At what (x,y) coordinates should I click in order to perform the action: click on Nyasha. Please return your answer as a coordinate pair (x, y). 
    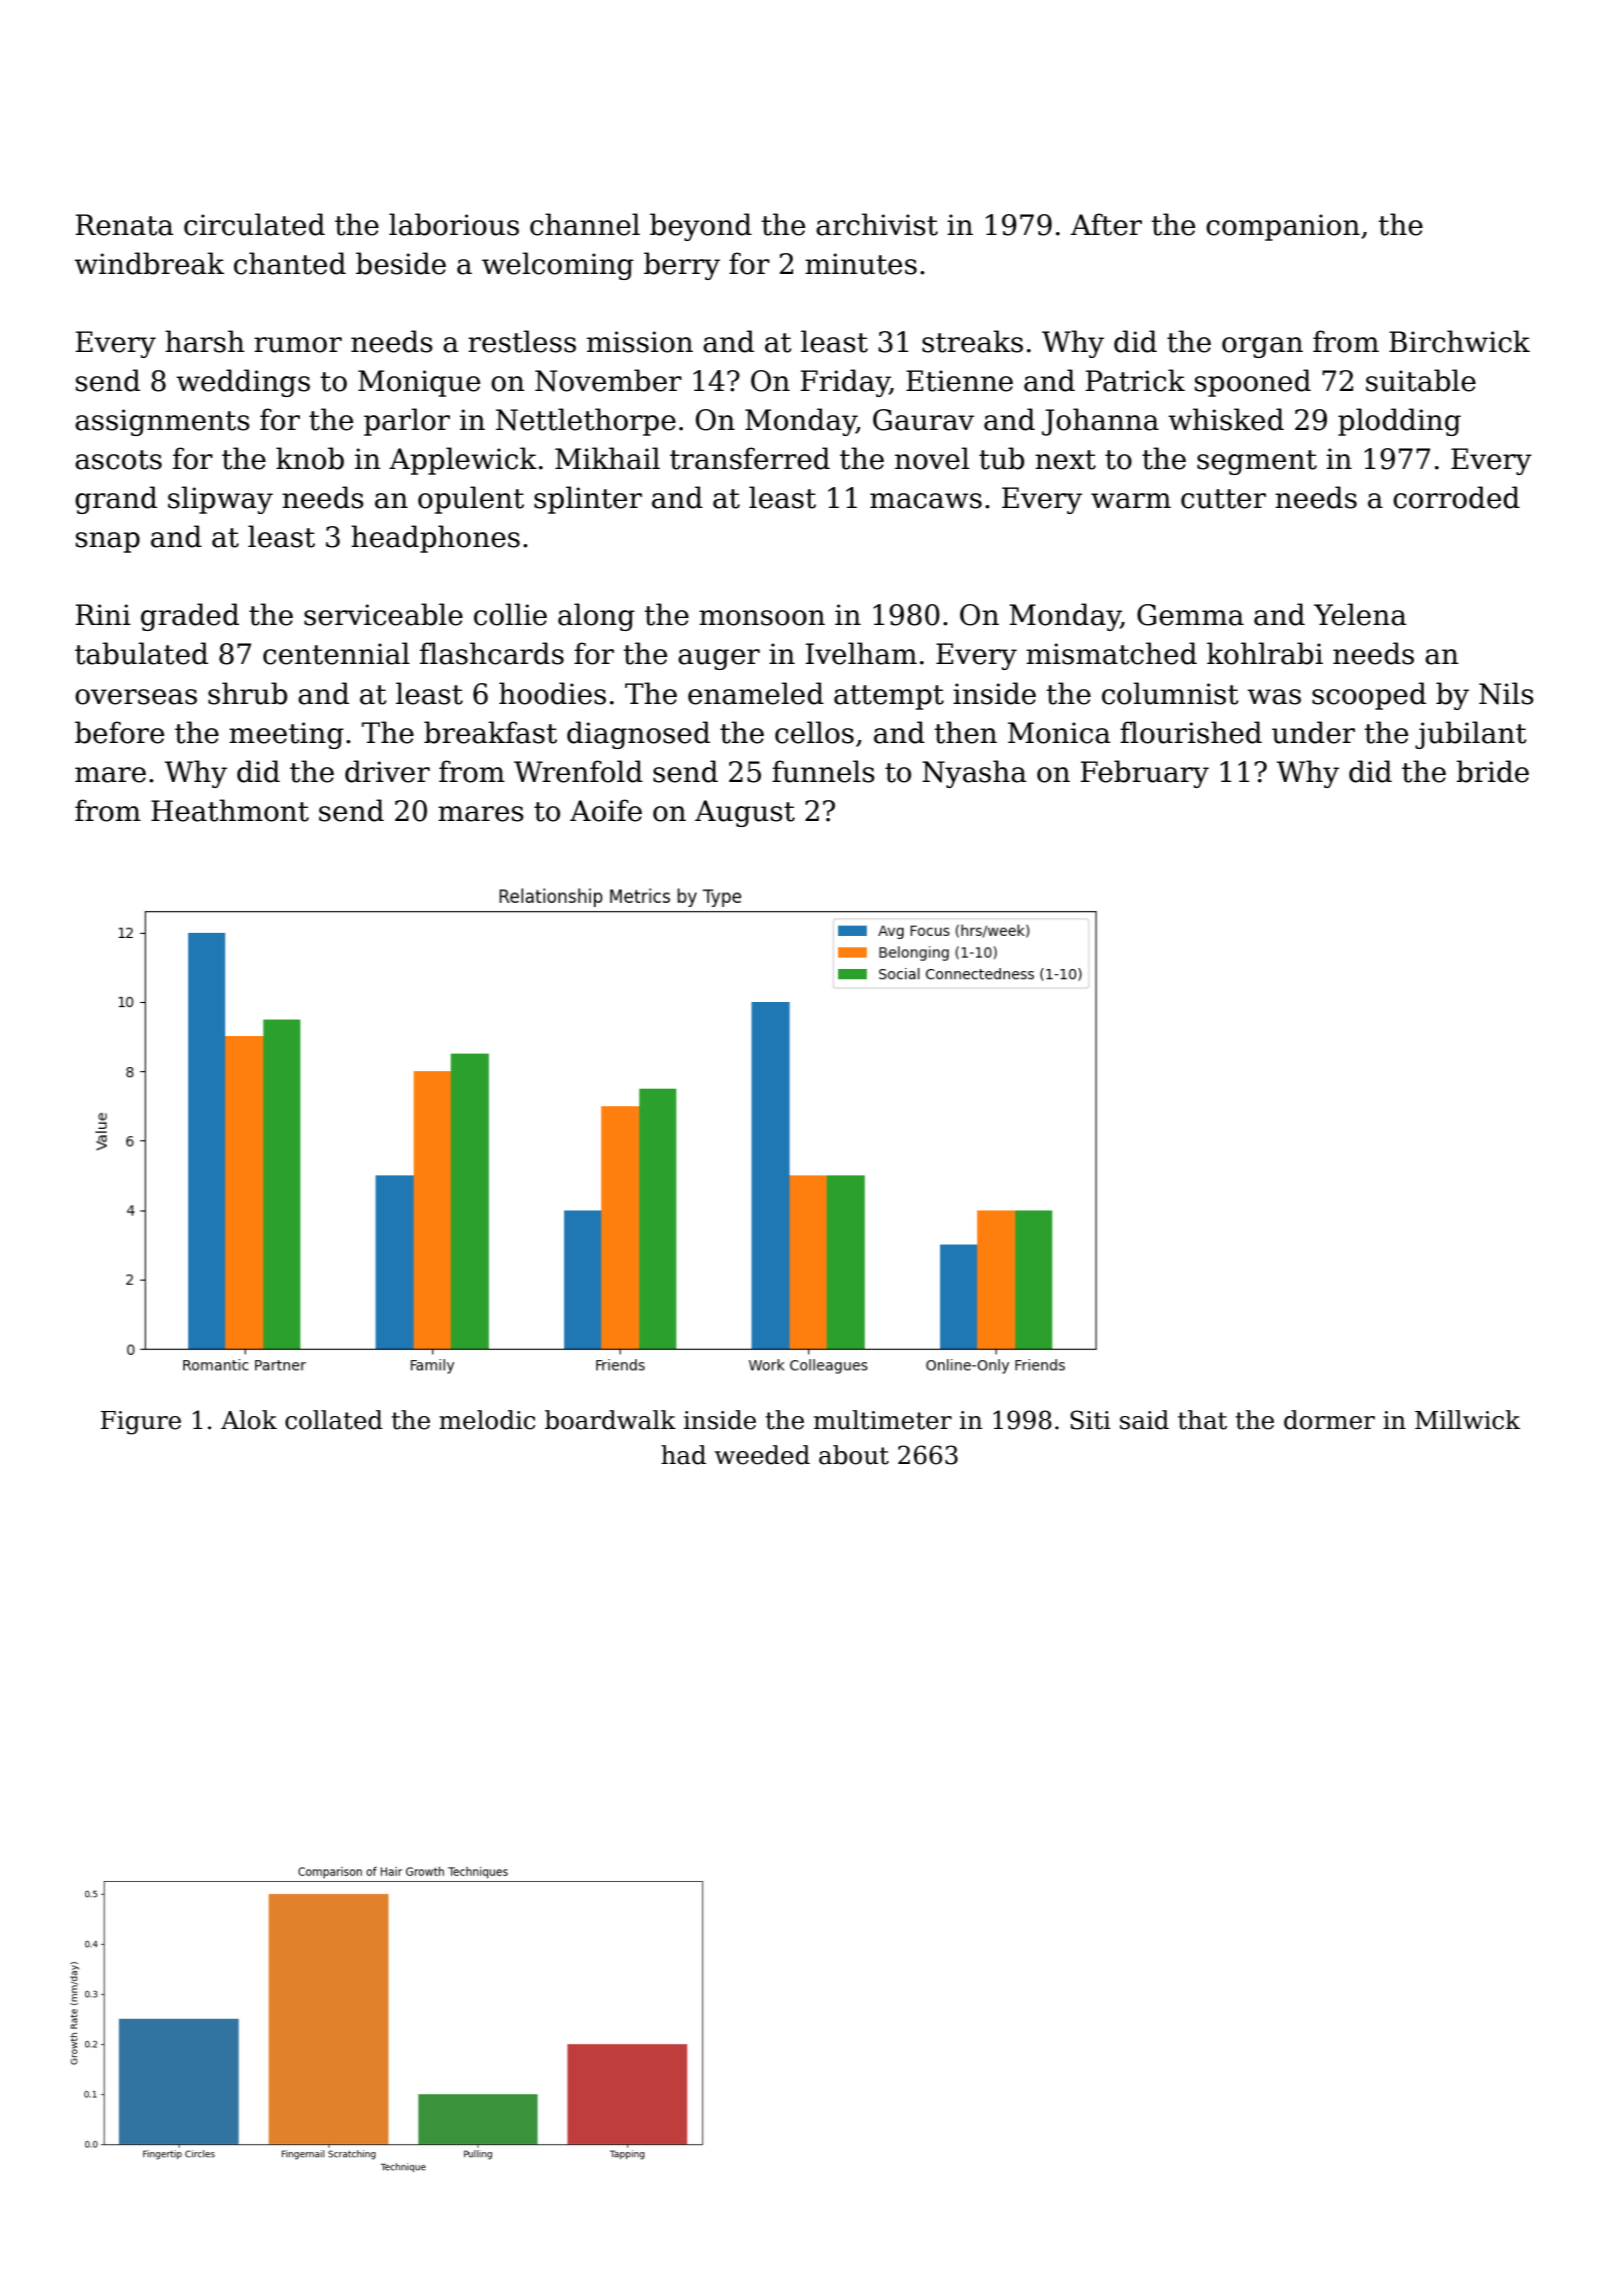
    Looking at the image, I should click on (974, 774).
